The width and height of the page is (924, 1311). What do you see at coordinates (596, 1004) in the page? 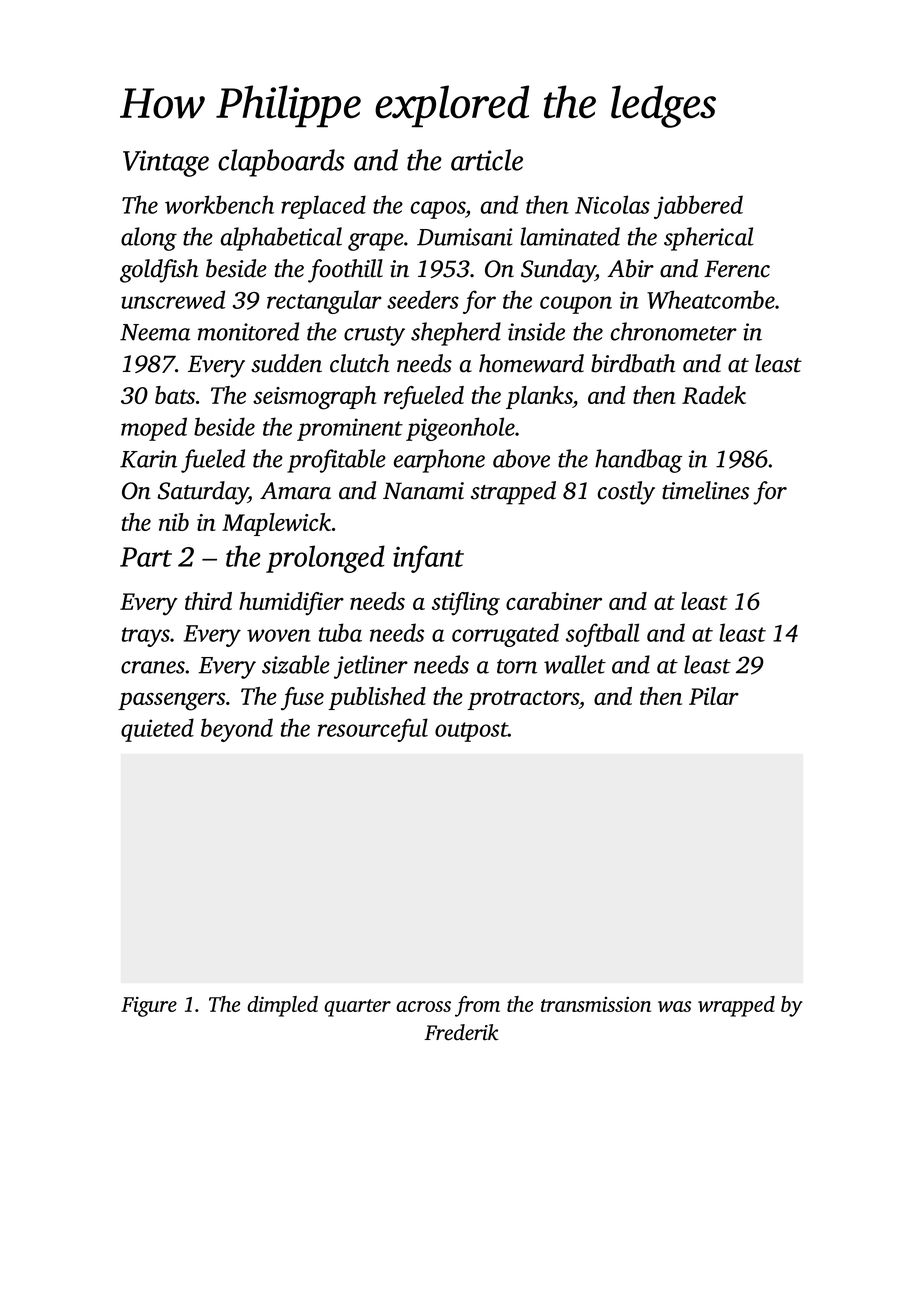
I see `transmission` at bounding box center [596, 1004].
